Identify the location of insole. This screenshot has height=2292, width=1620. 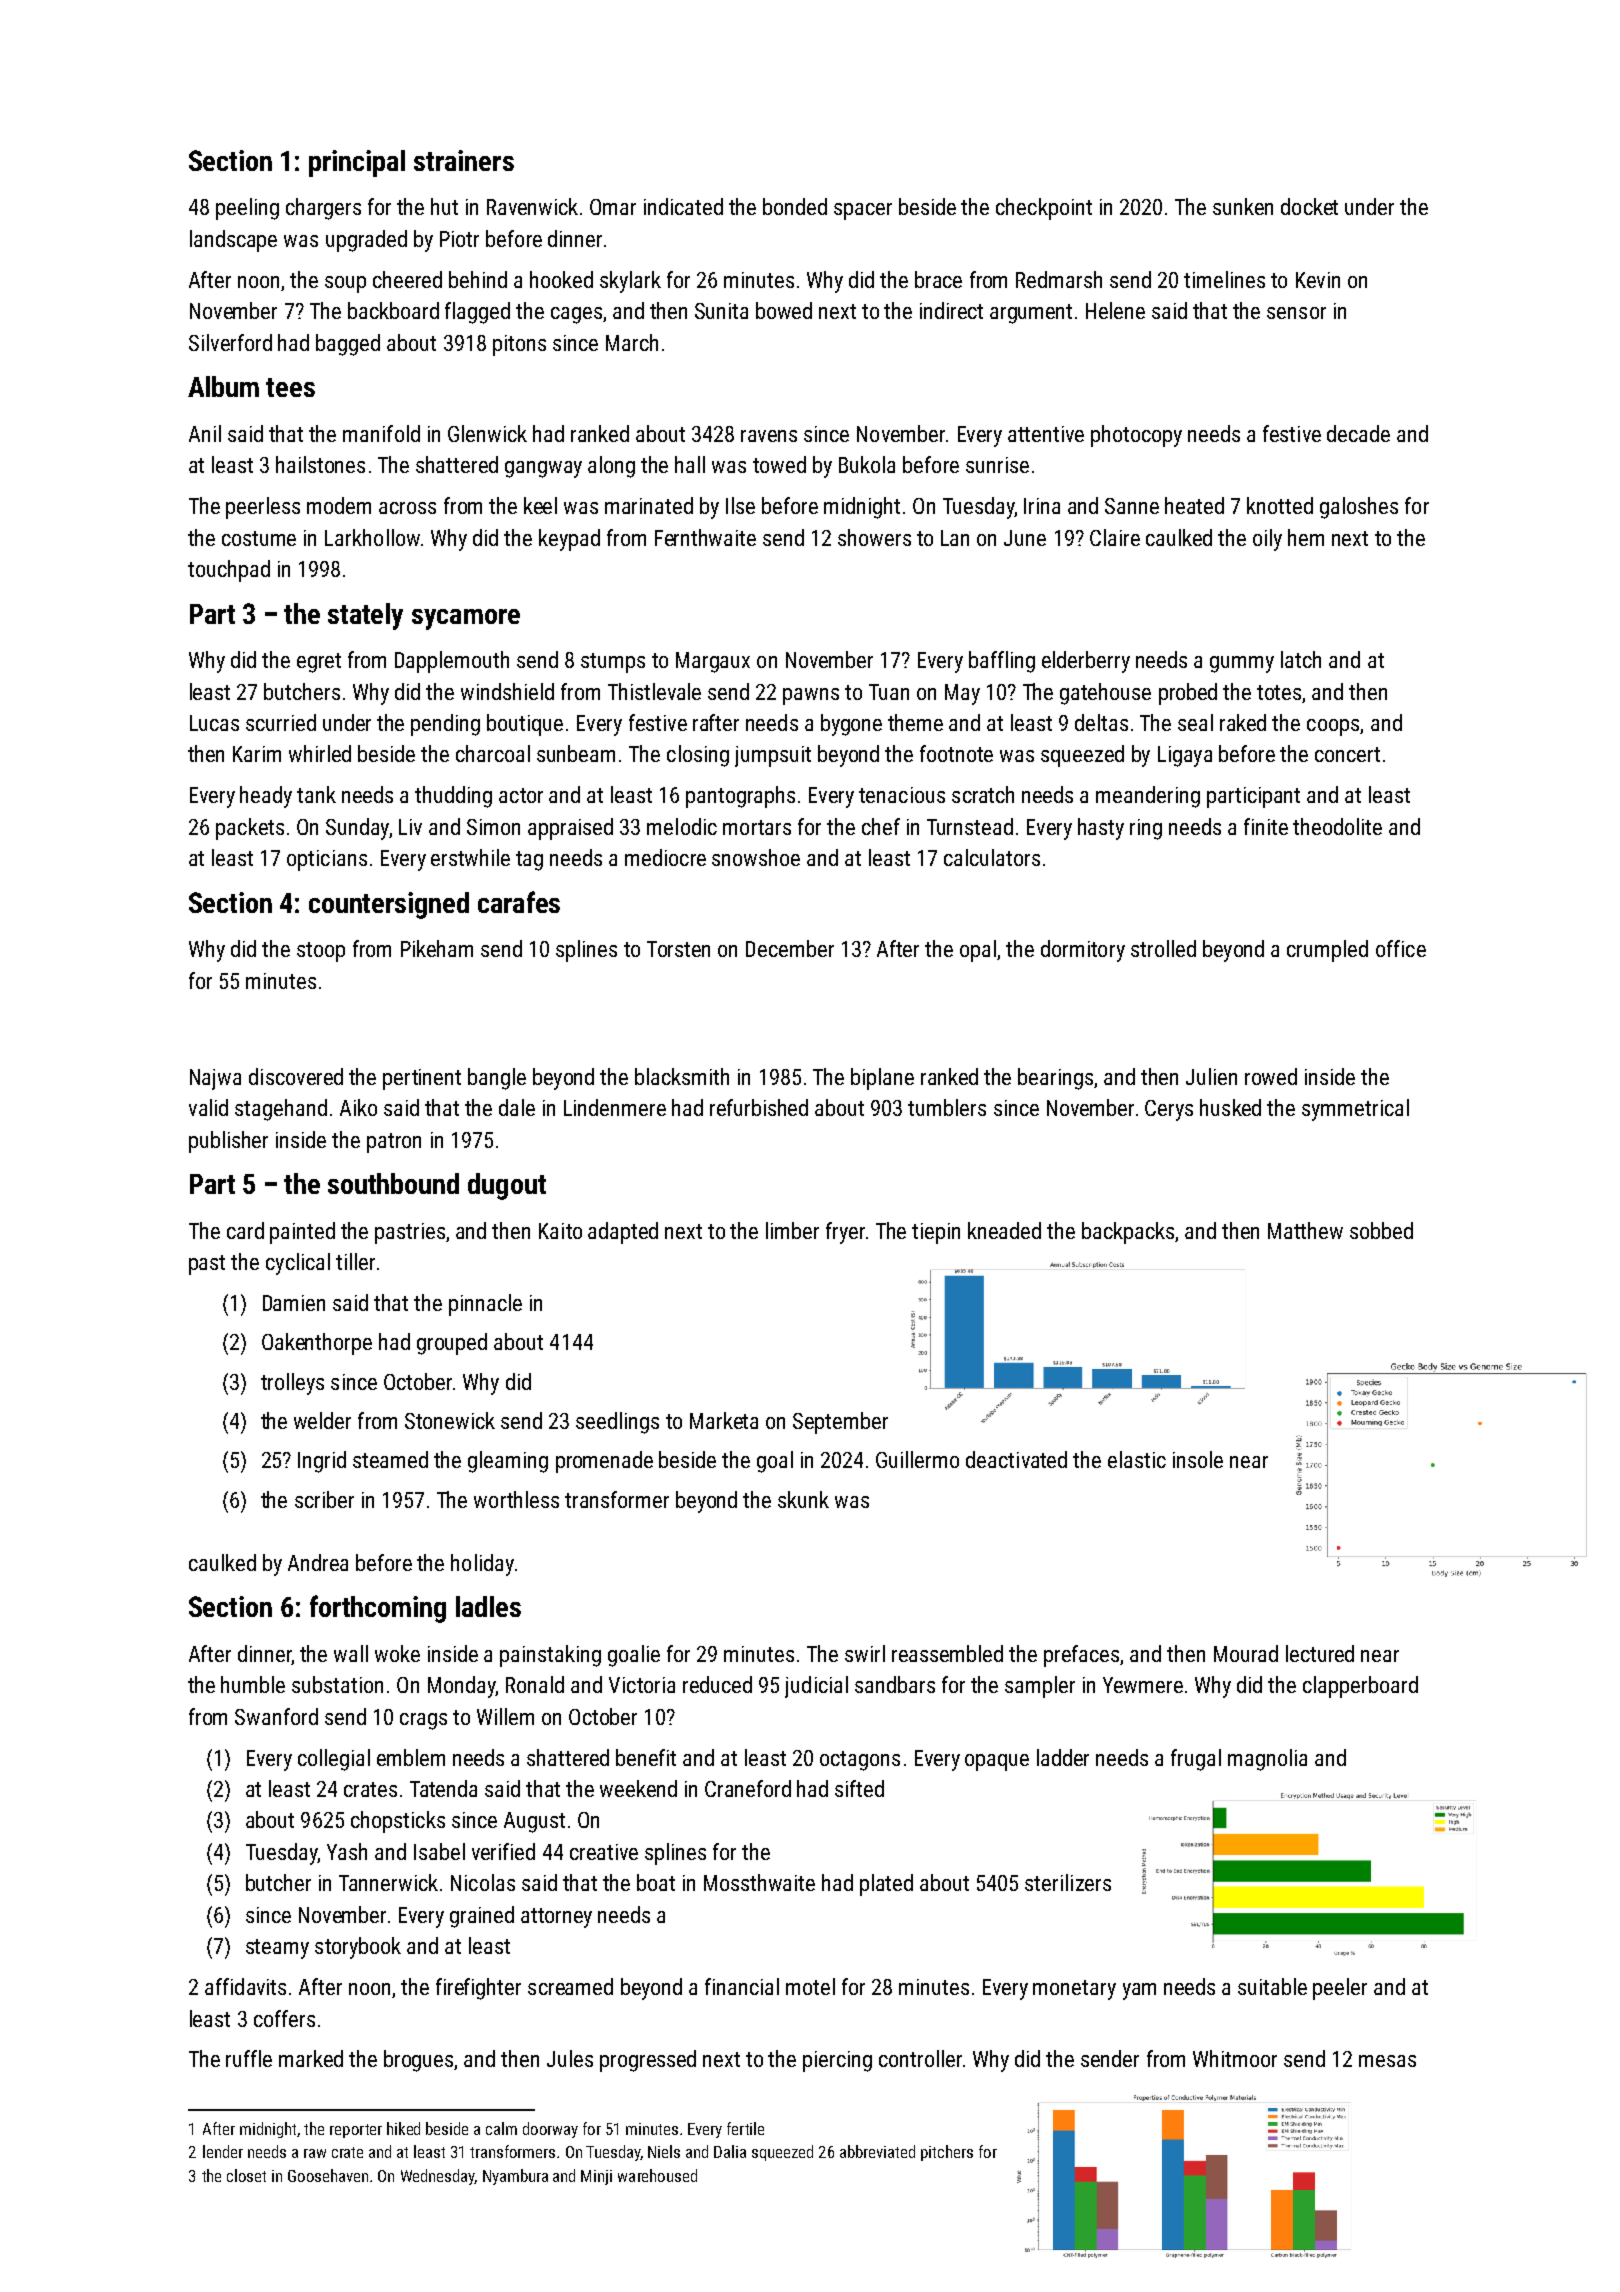
(1198, 1459).
